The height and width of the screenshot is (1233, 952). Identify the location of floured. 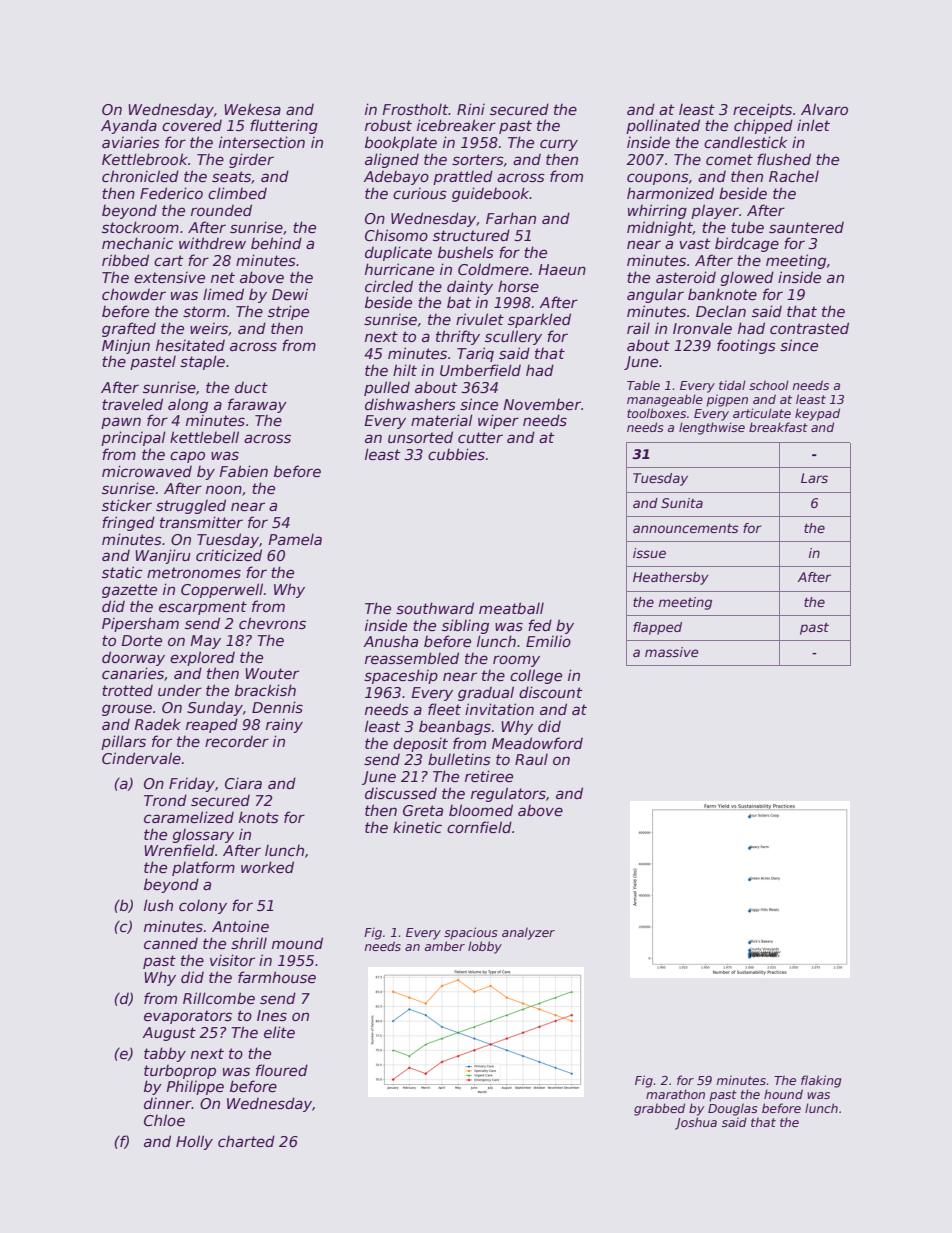
(282, 1070).
